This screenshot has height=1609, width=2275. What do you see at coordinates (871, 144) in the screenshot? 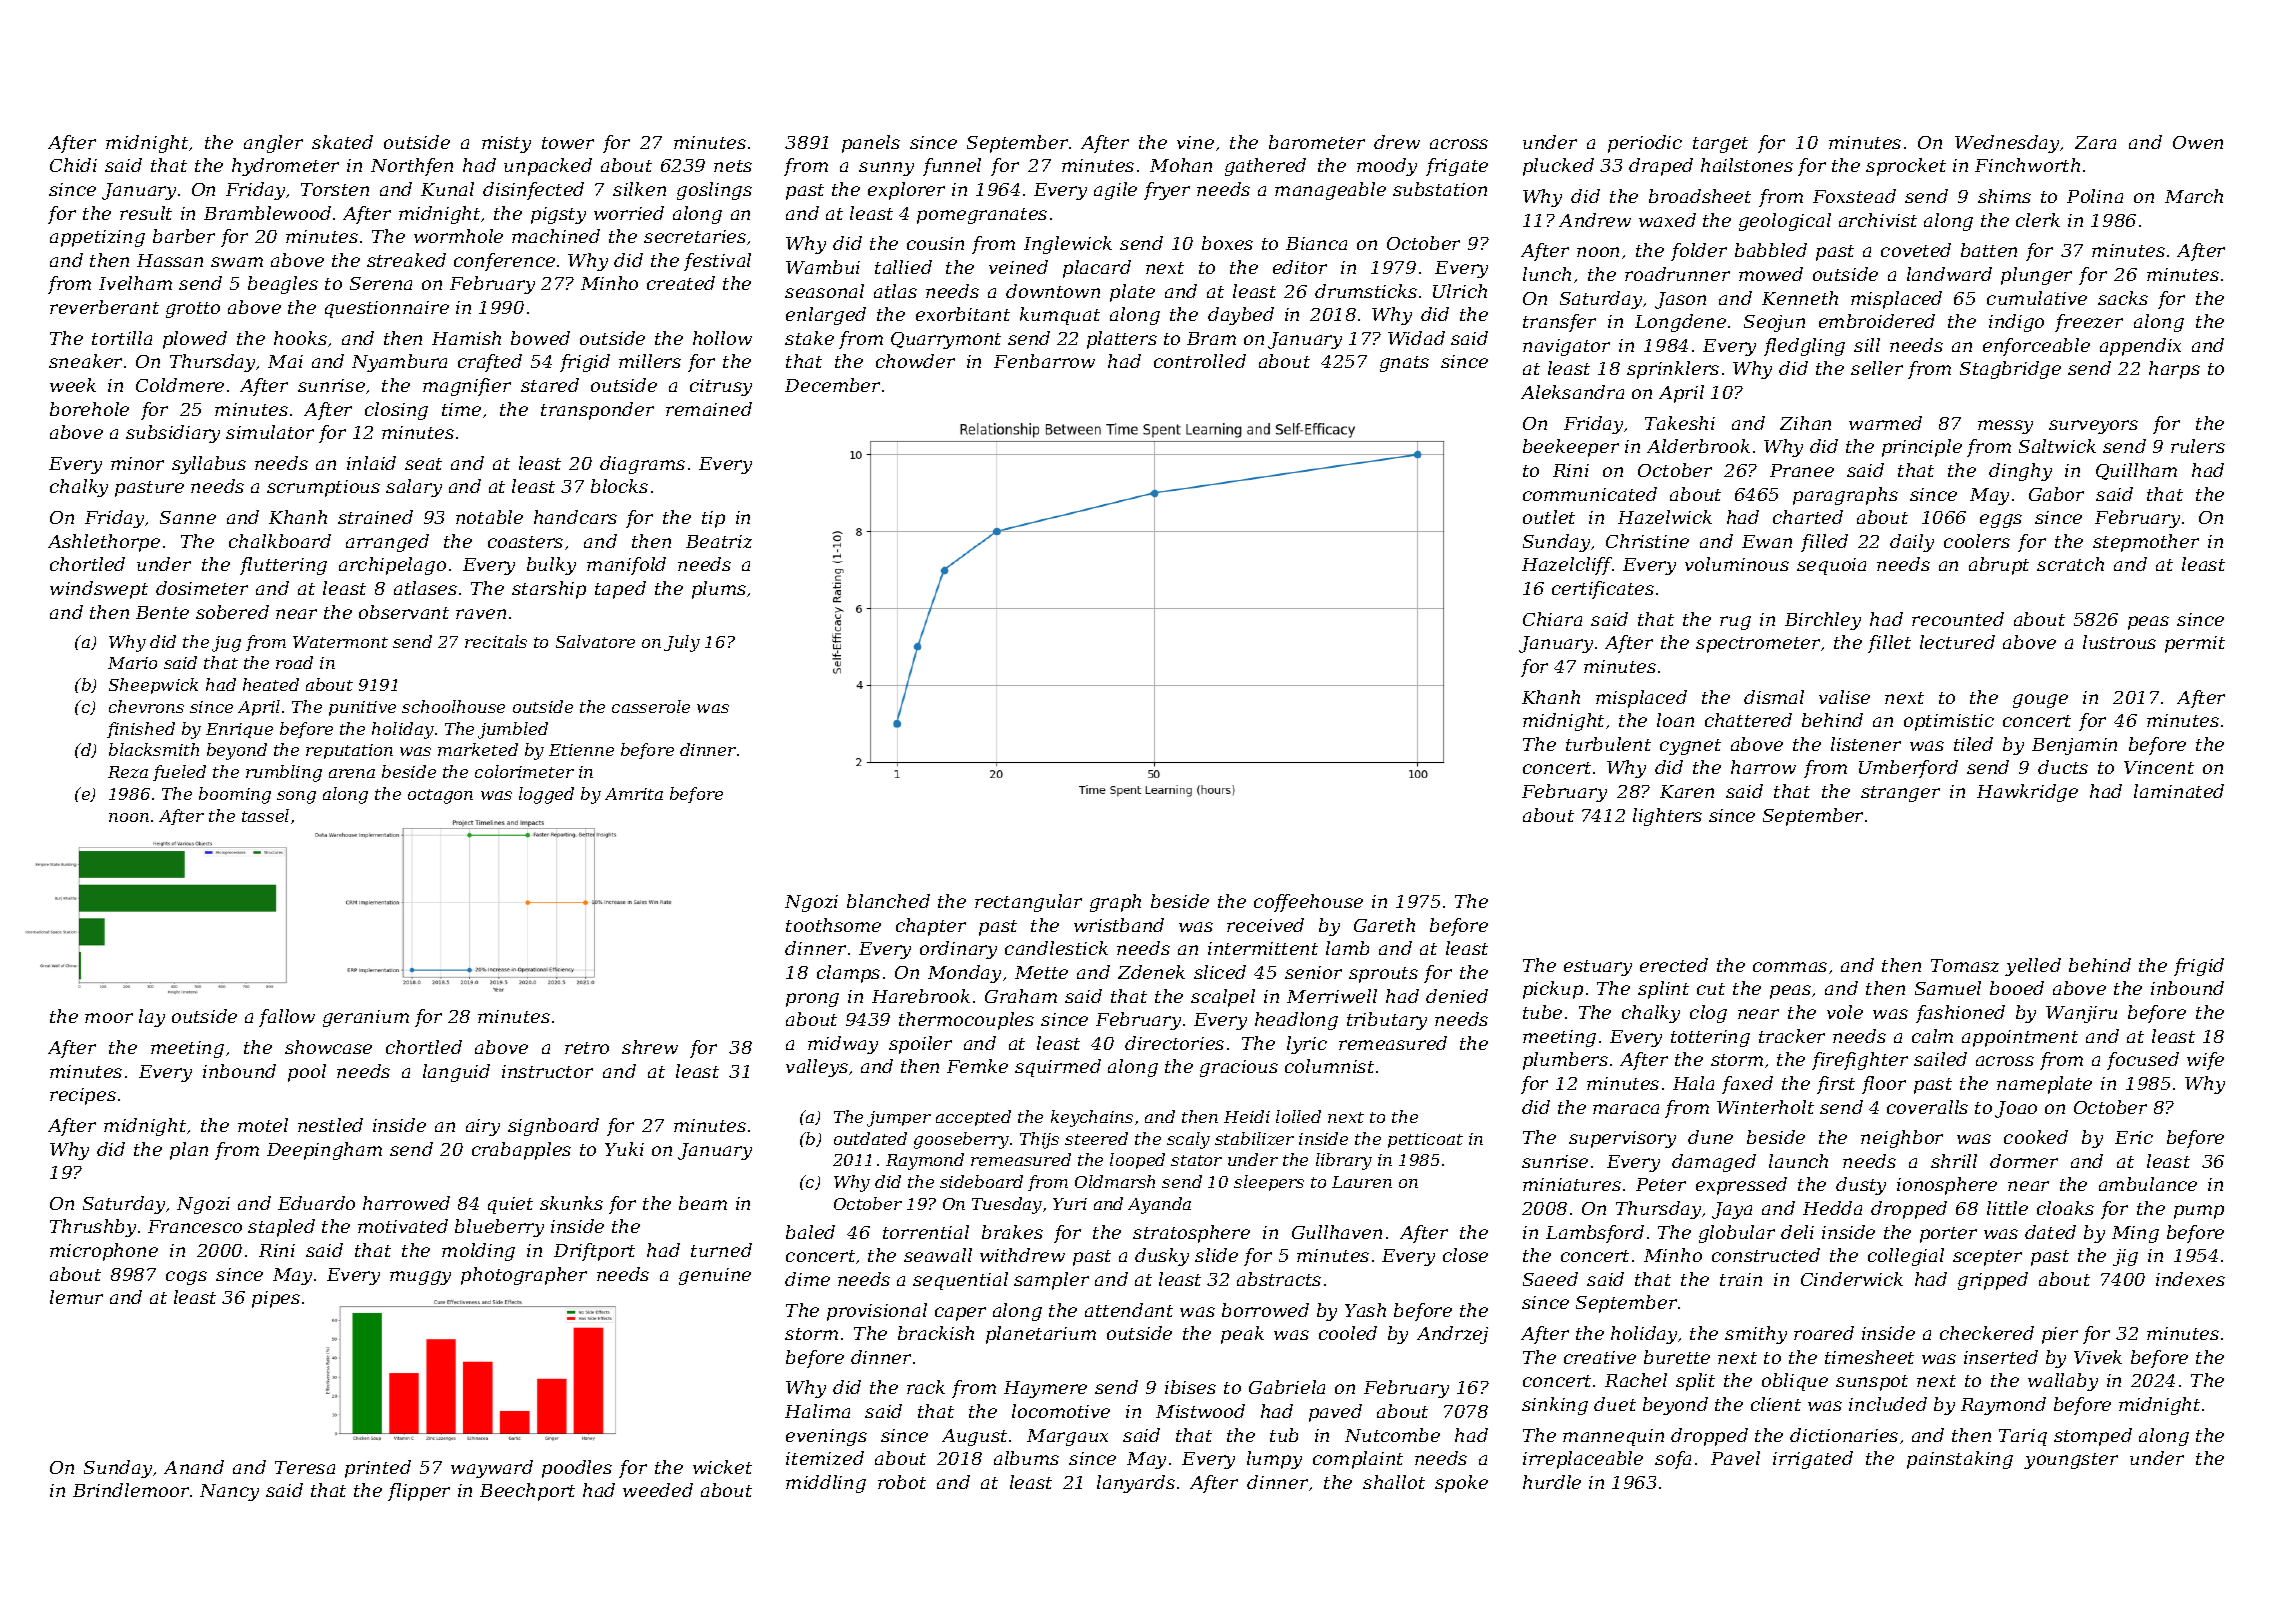
I see `panels` at bounding box center [871, 144].
